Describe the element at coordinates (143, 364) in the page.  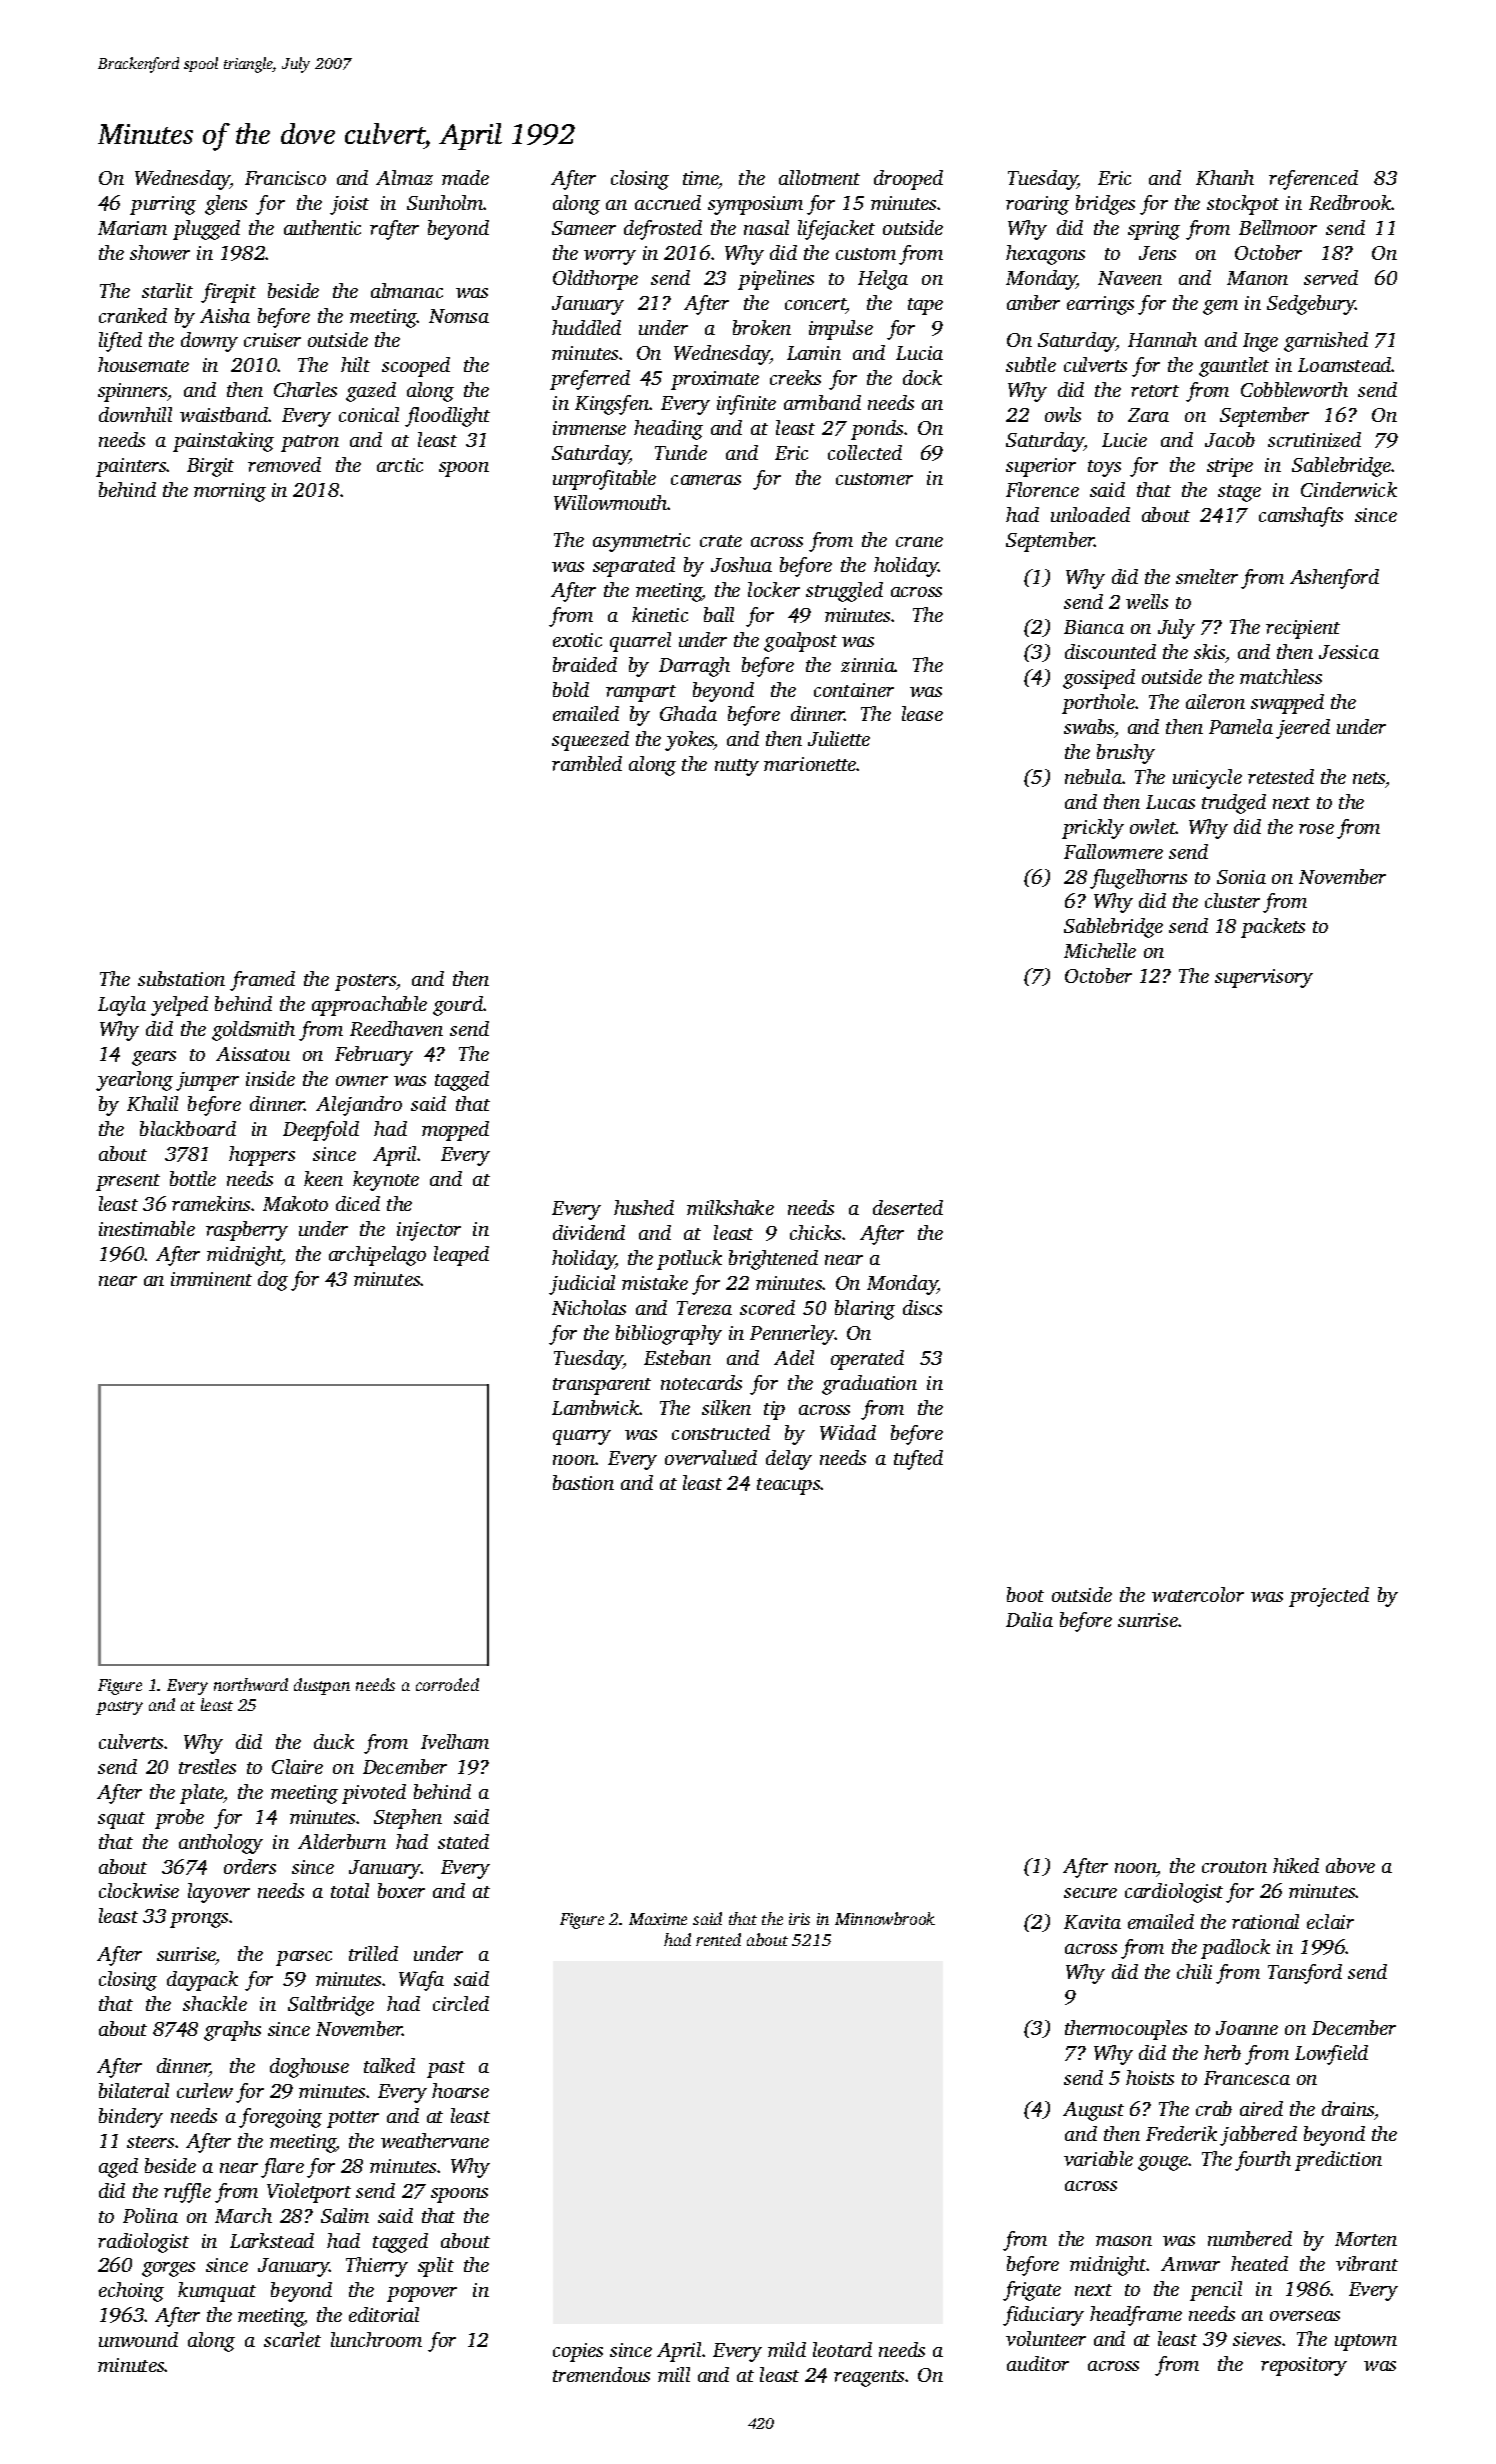
I see `housemate` at that location.
